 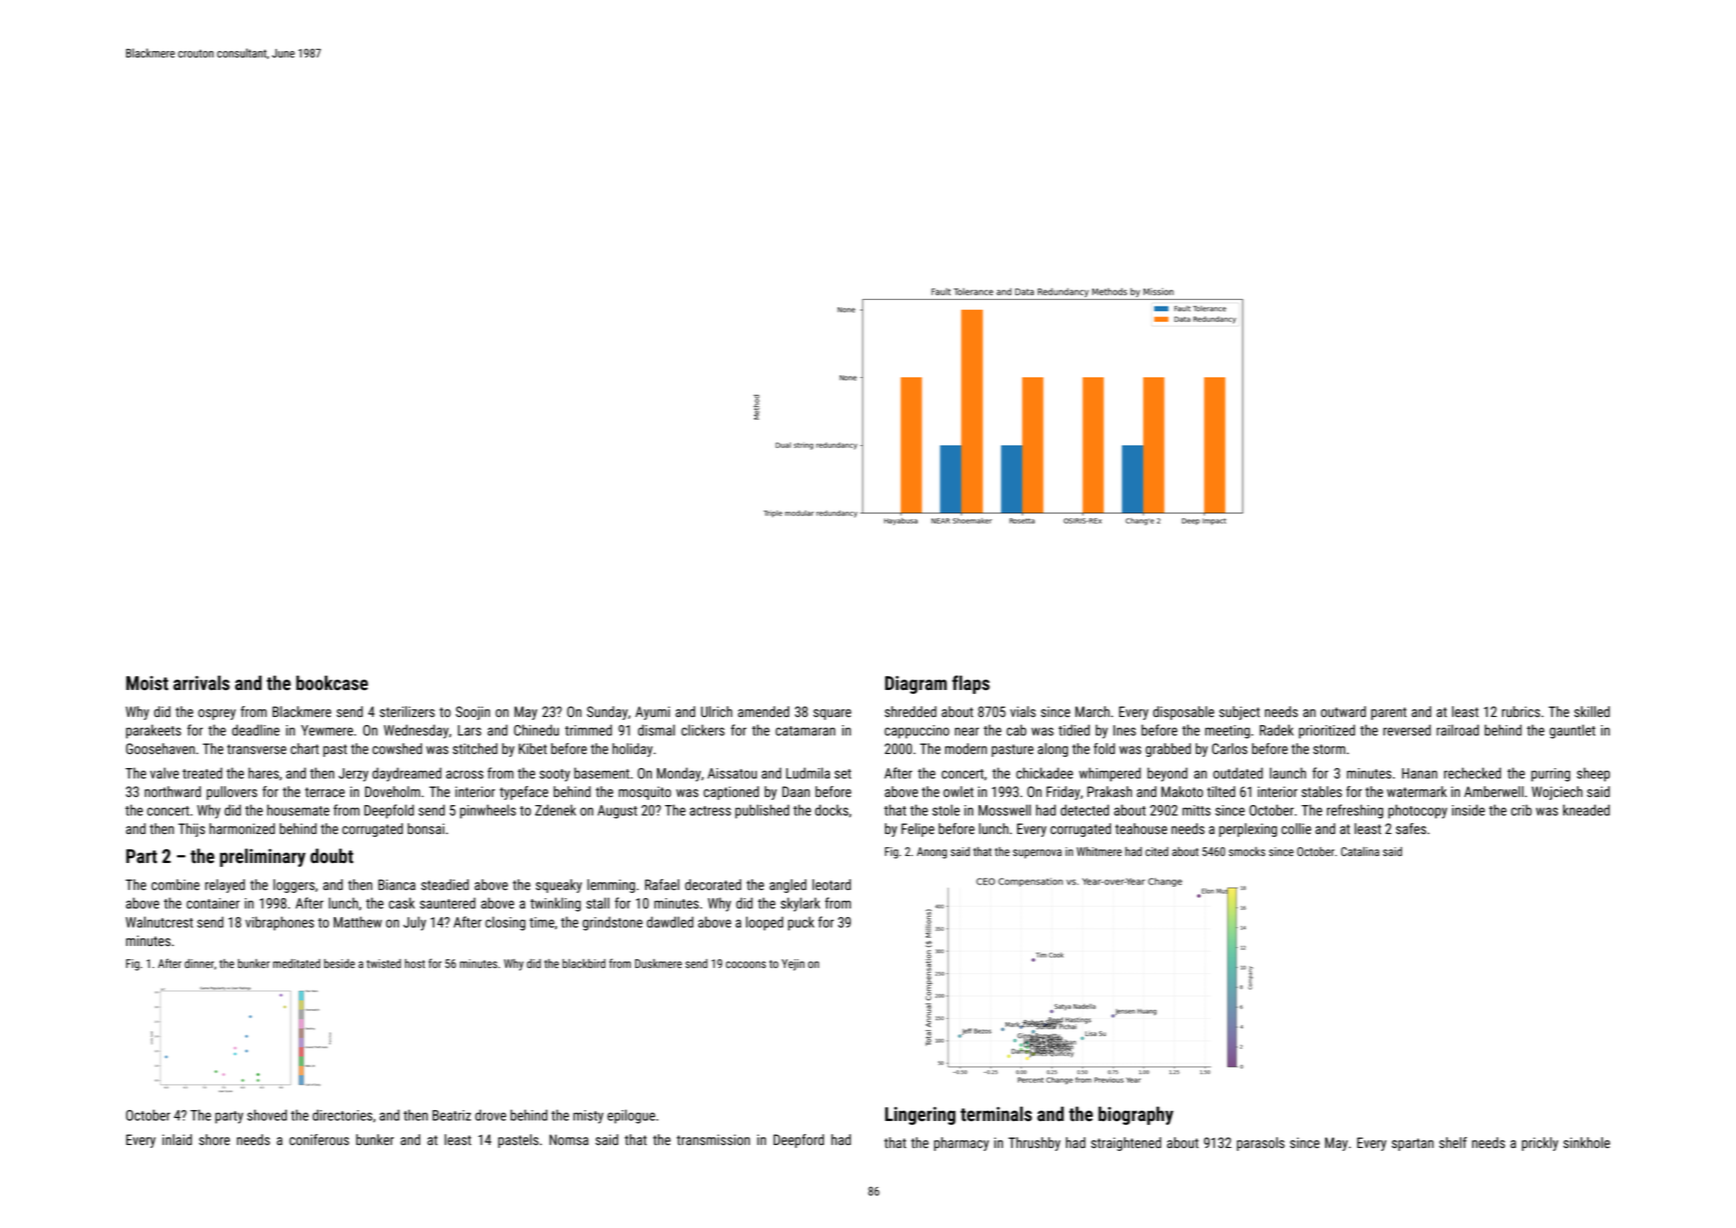 I want to click on outdated, so click(x=1238, y=773).
